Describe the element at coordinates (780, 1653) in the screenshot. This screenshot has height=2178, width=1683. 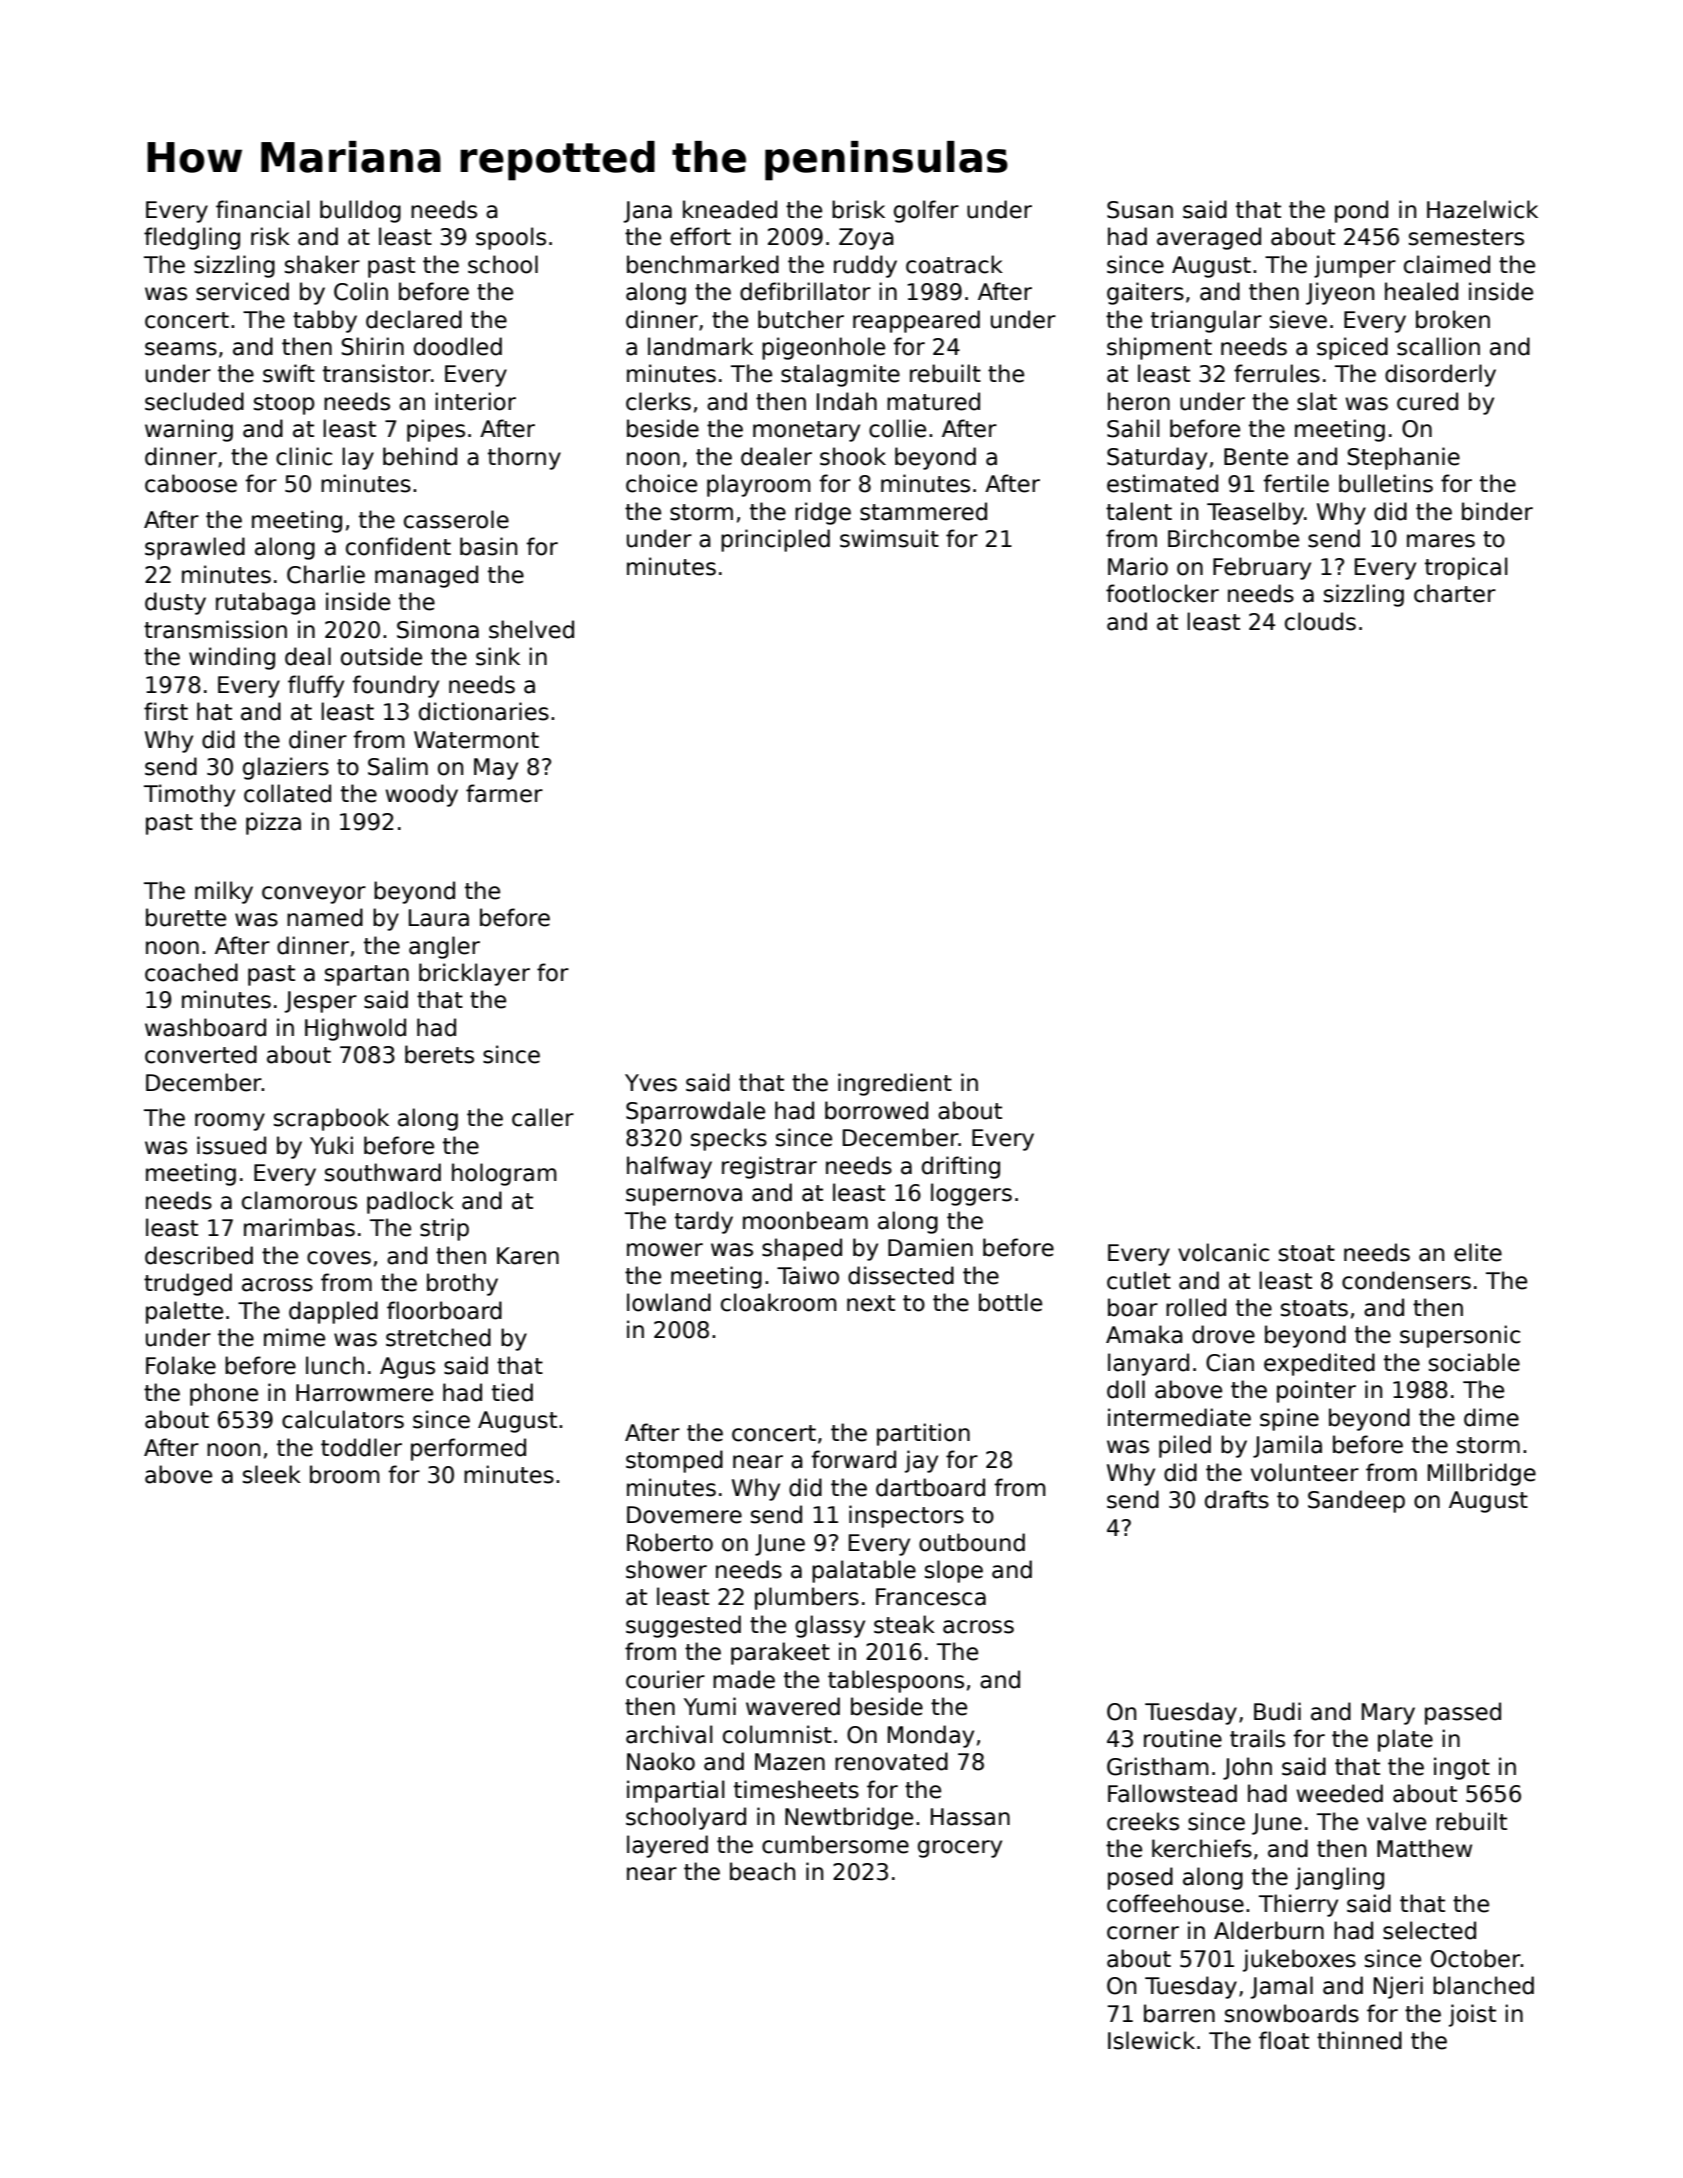
I see `parakeet` at that location.
